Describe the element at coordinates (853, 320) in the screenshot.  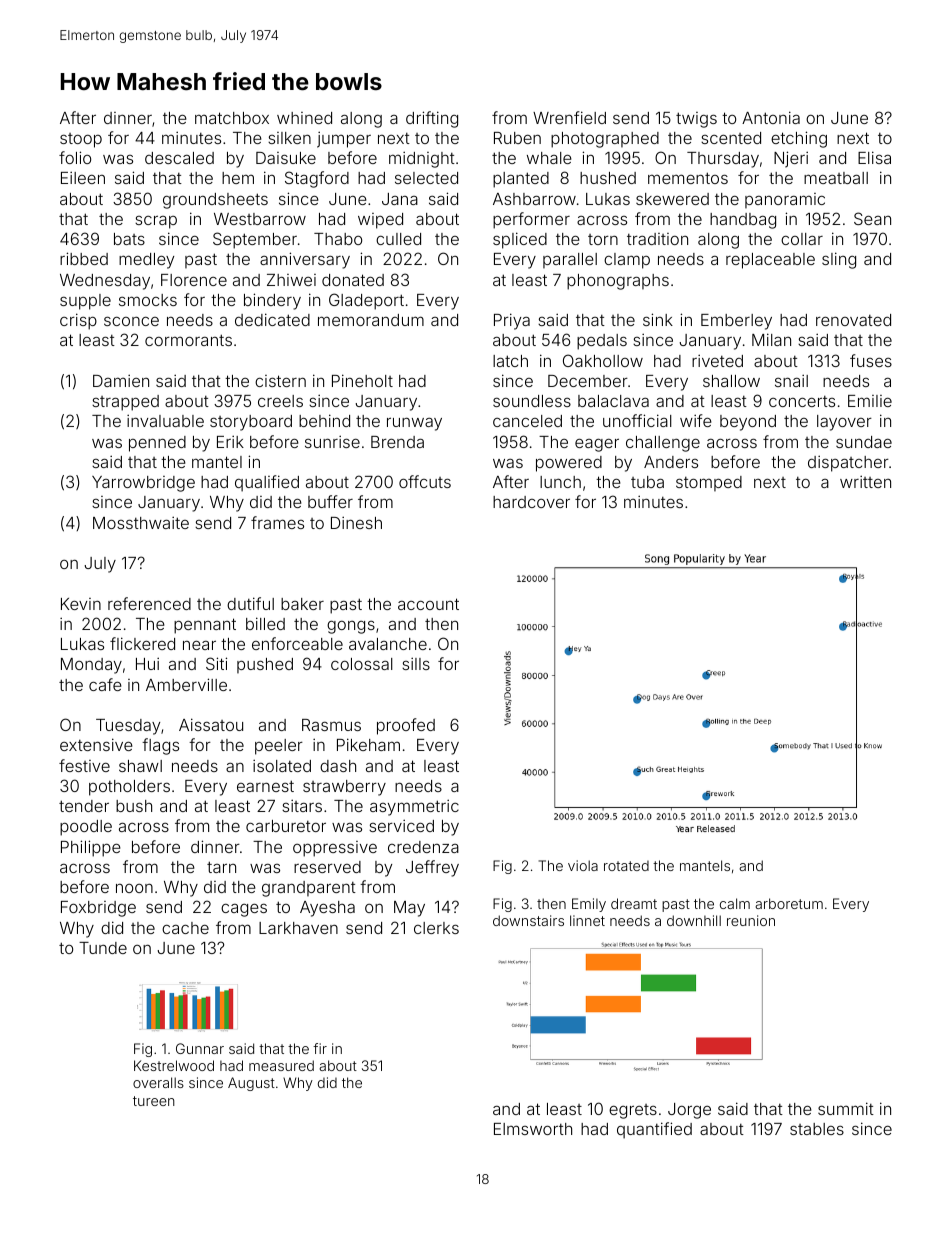
I see `renovated` at that location.
